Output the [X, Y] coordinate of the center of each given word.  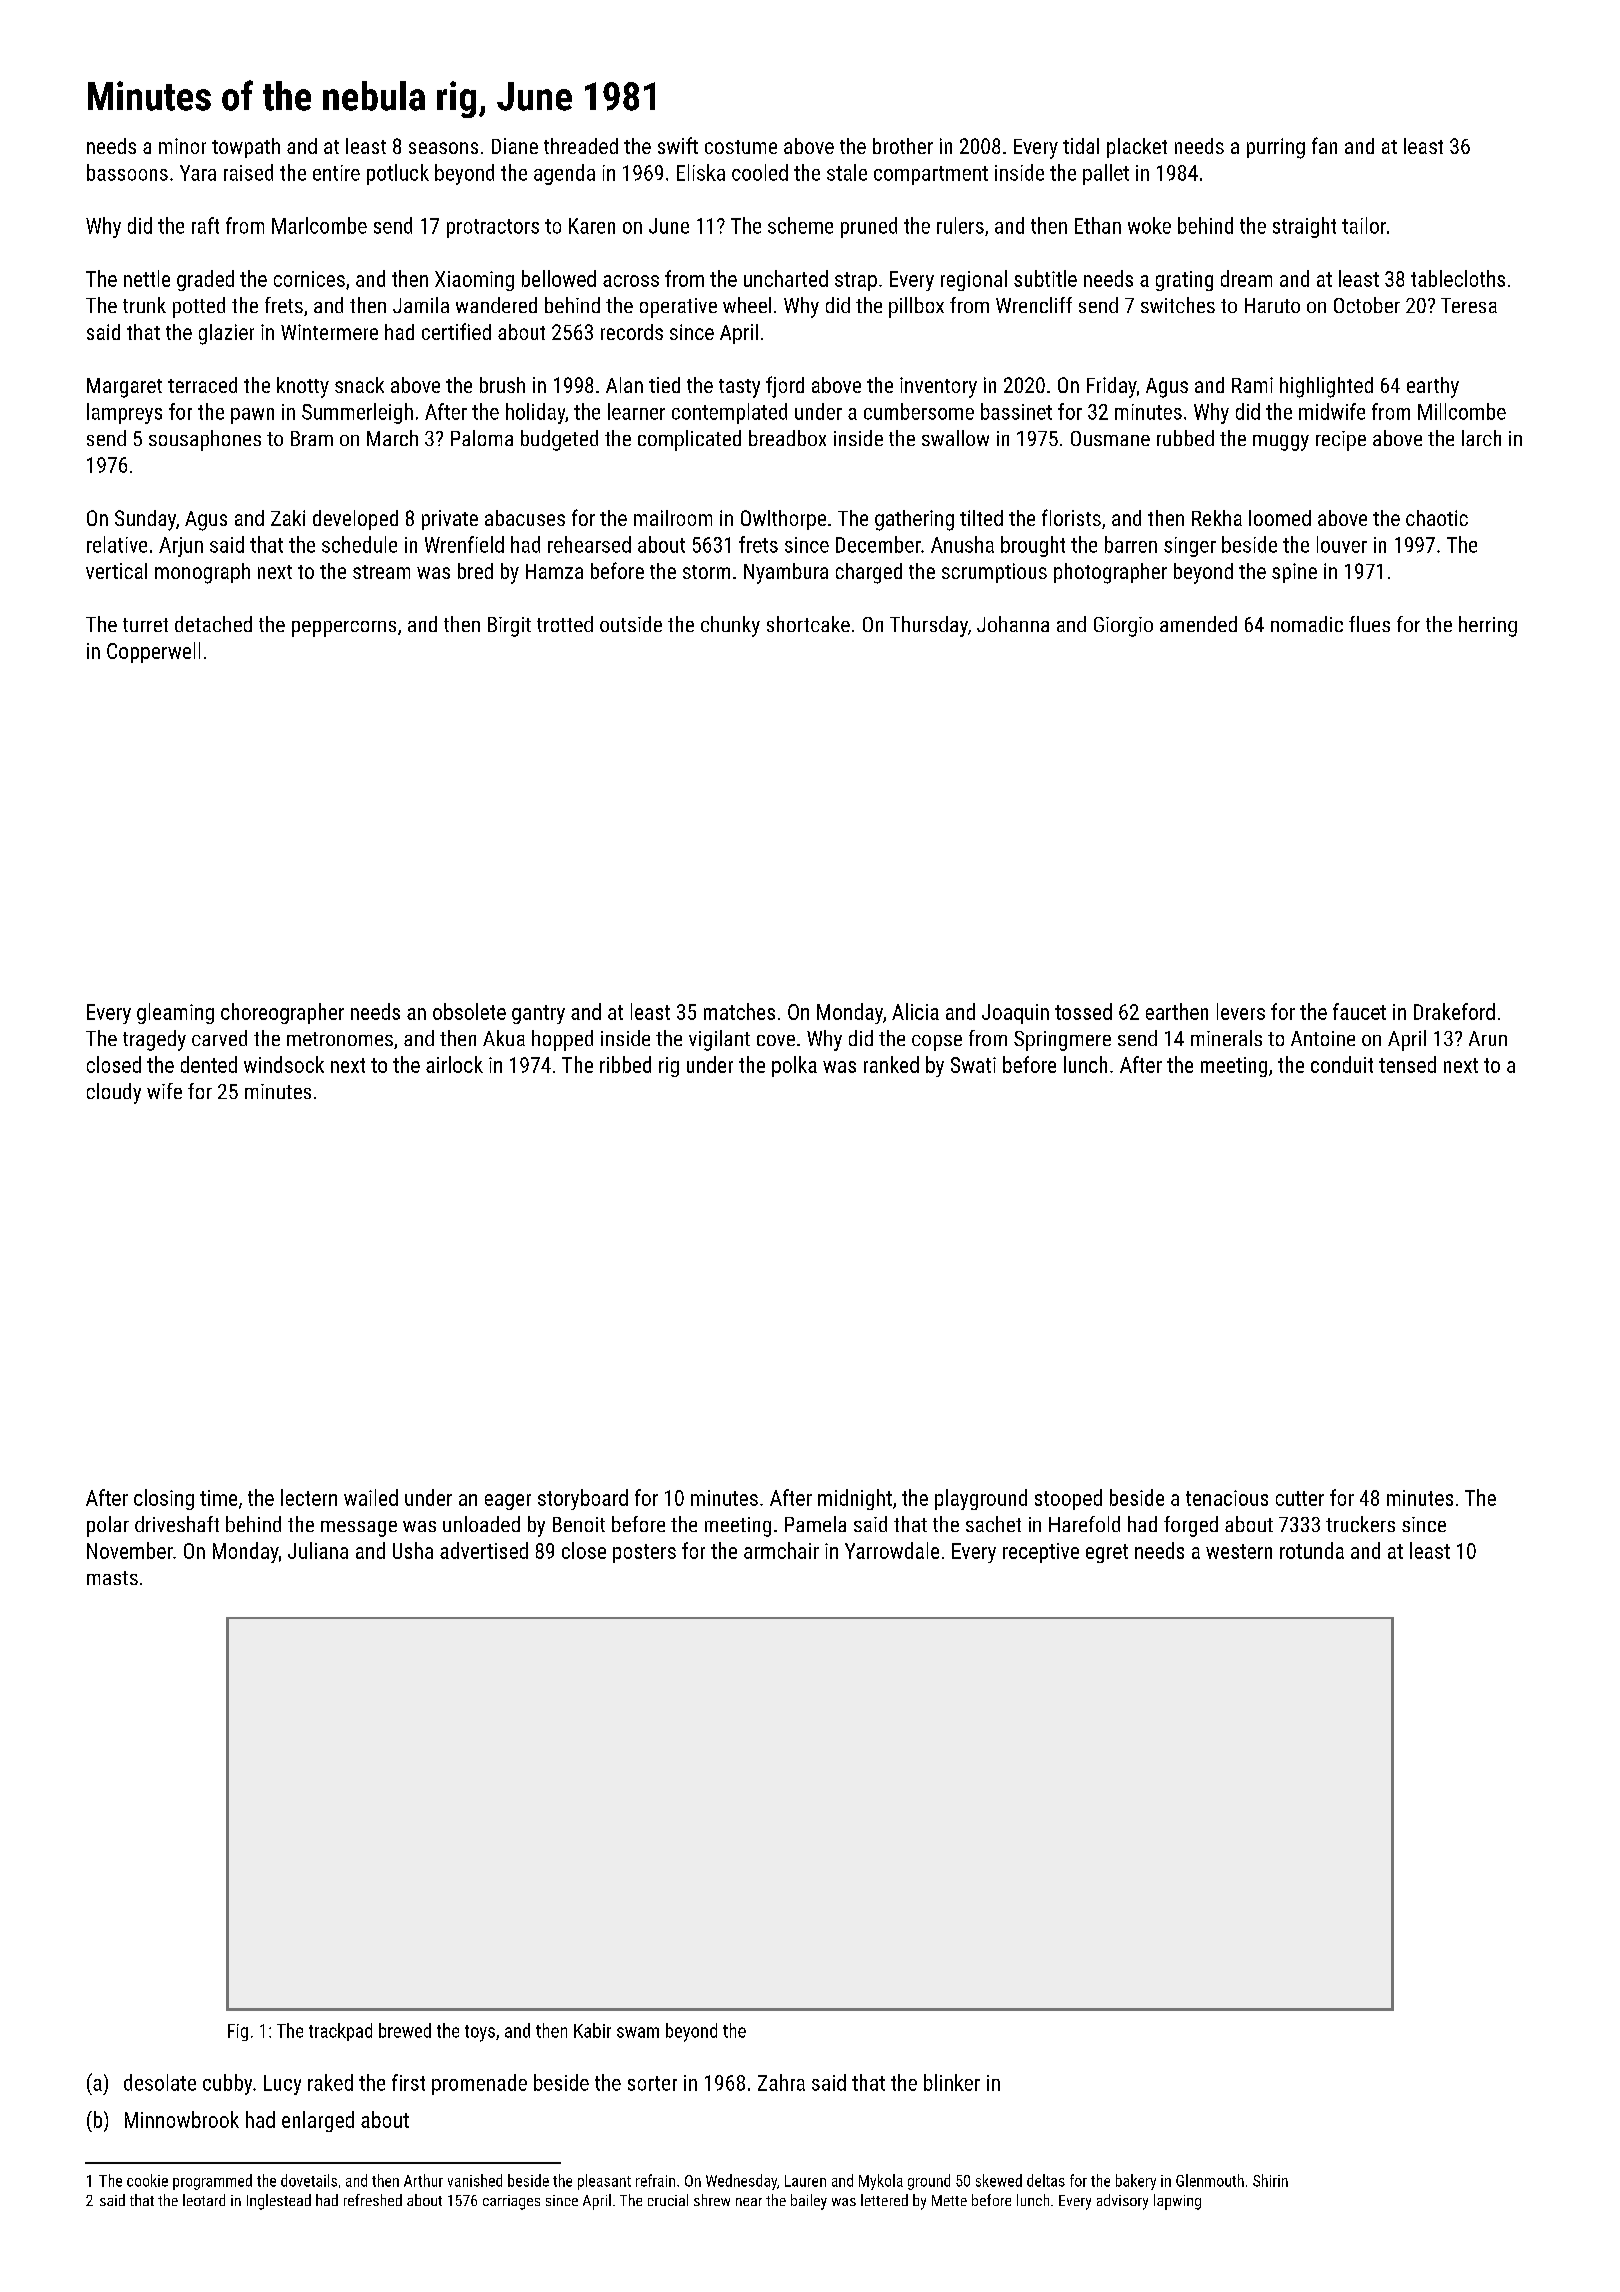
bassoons [127, 172]
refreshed [373, 2200]
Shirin [1270, 2180]
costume [741, 147]
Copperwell [153, 652]
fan [1324, 145]
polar [108, 1526]
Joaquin [1015, 1014]
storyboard [583, 1499]
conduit [1342, 1064]
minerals [1226, 1038]
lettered [884, 2200]
